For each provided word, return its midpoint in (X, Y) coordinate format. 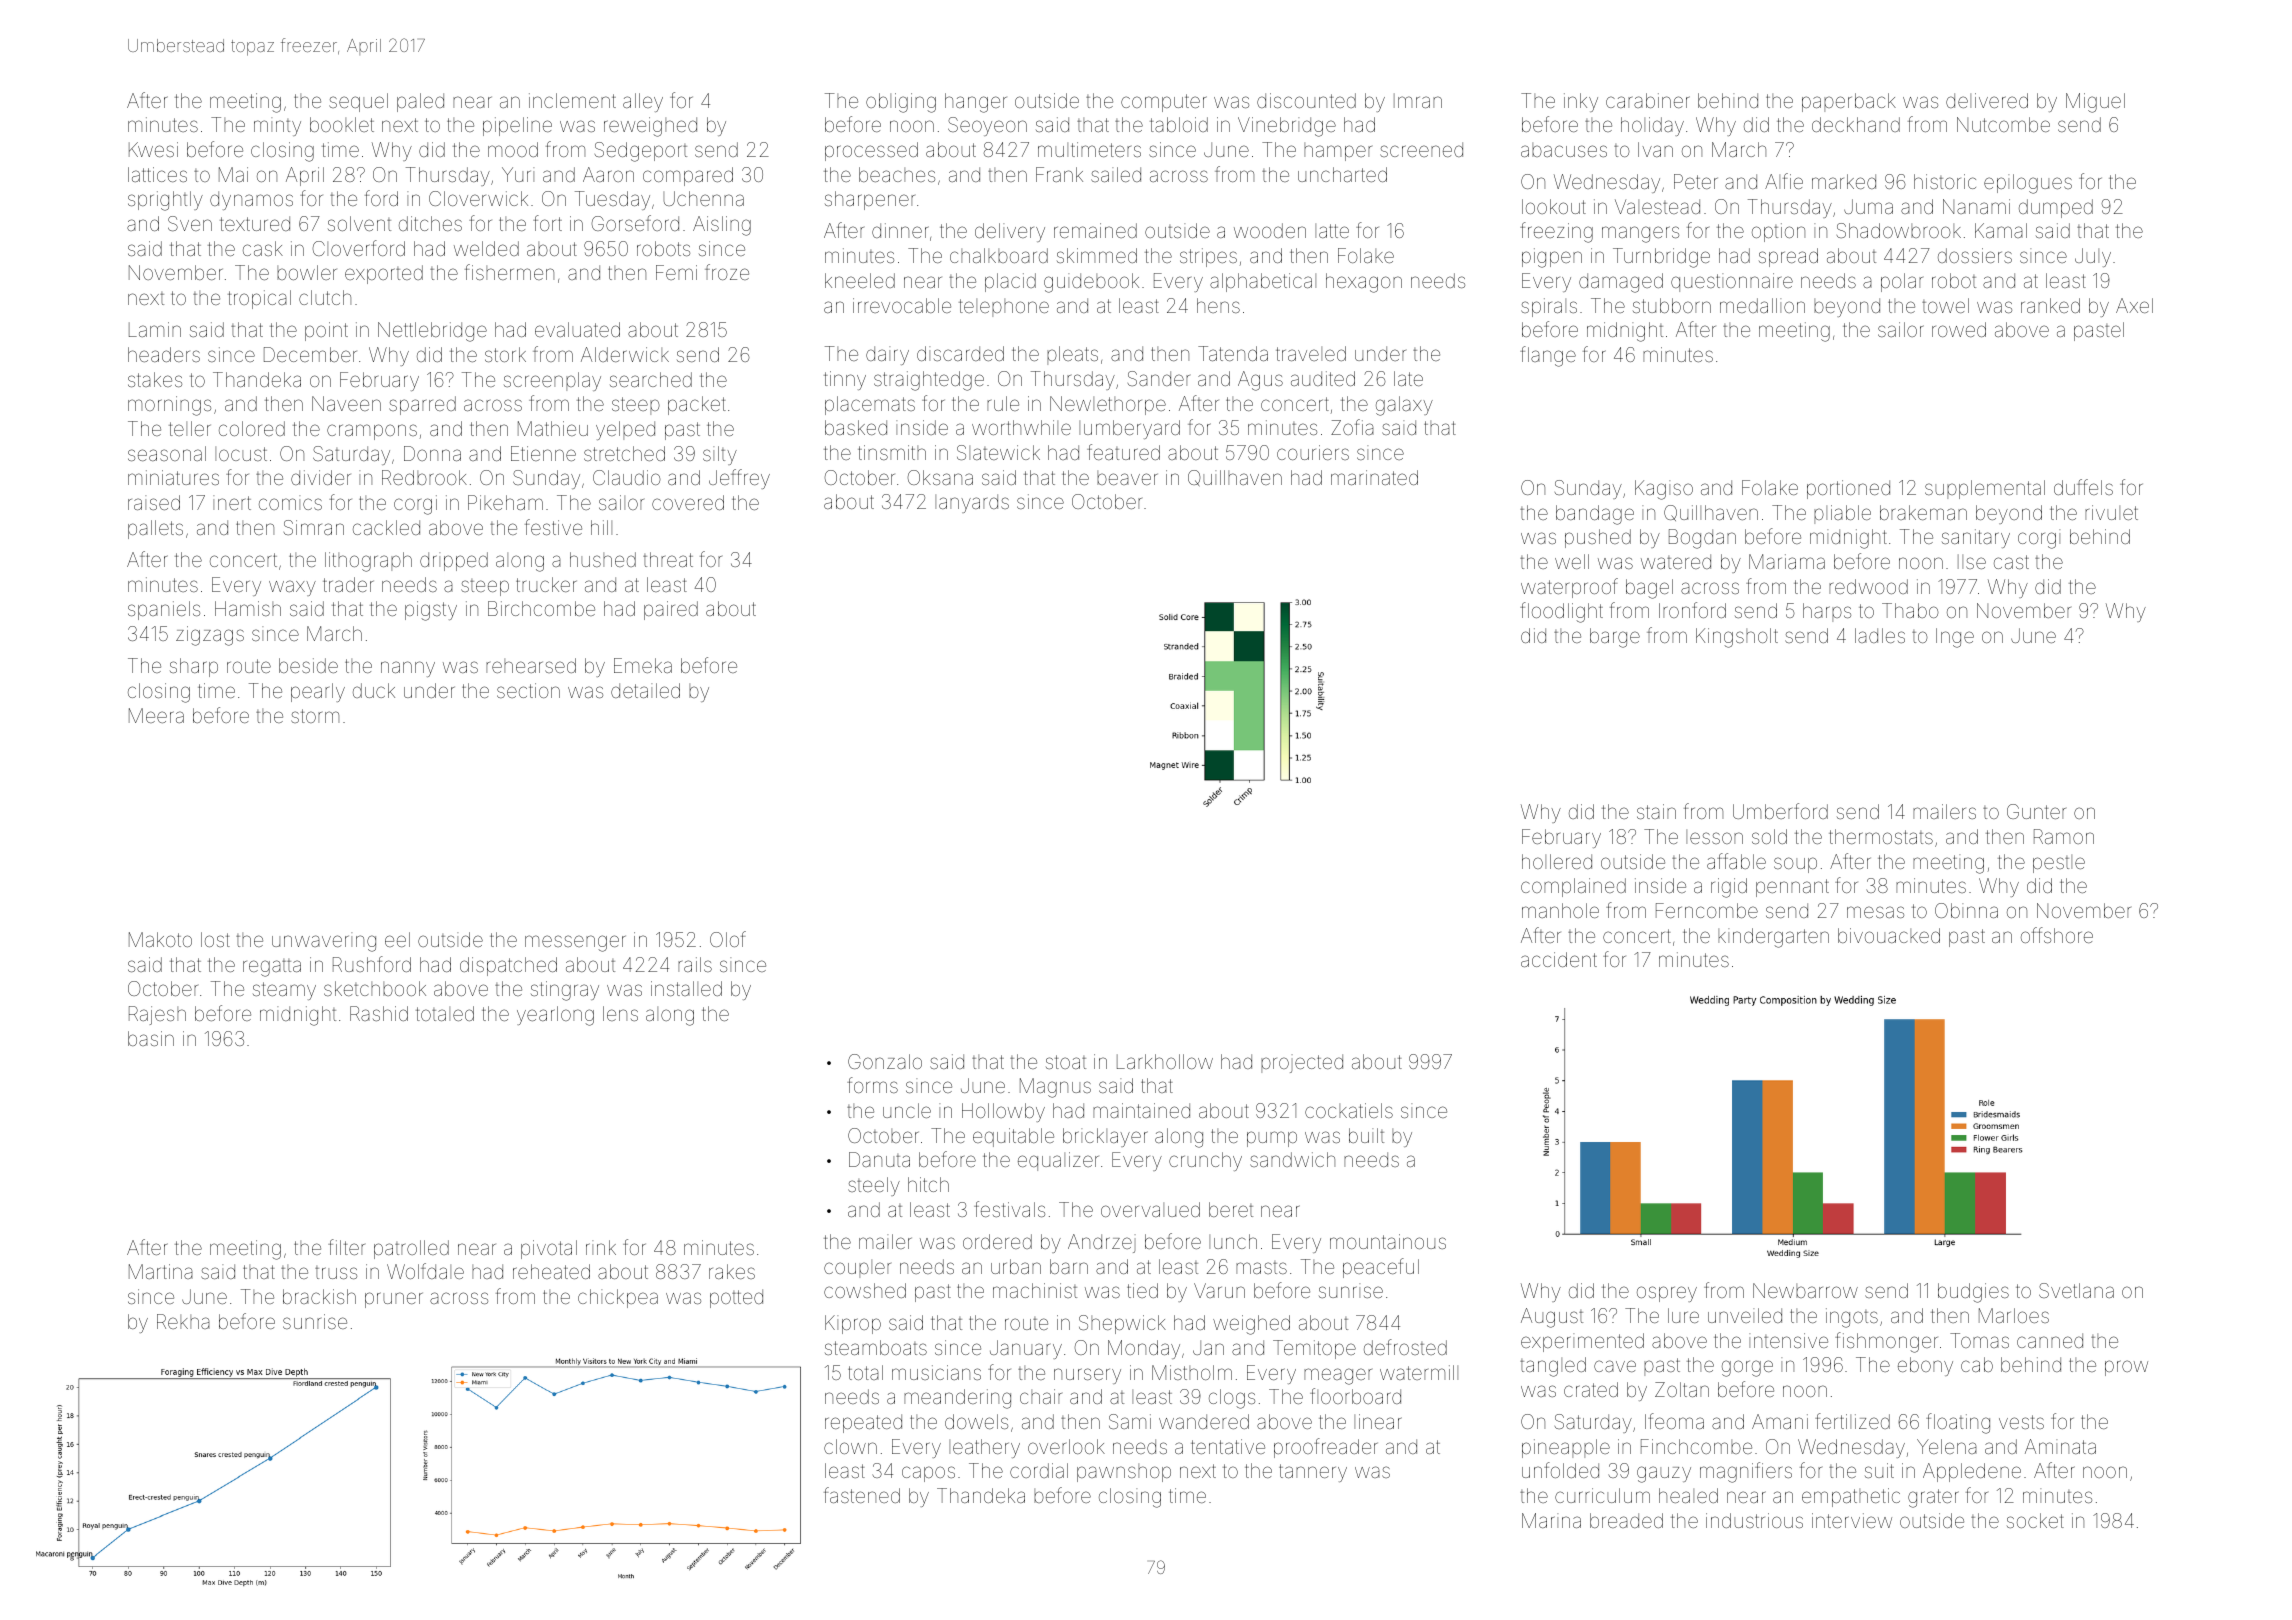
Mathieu (553, 428)
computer (1164, 103)
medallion (1762, 305)
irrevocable (902, 305)
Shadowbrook (1899, 230)
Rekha (183, 1321)
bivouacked (1889, 935)
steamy (284, 991)
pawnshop (1124, 1473)
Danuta (879, 1159)
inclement (572, 100)
